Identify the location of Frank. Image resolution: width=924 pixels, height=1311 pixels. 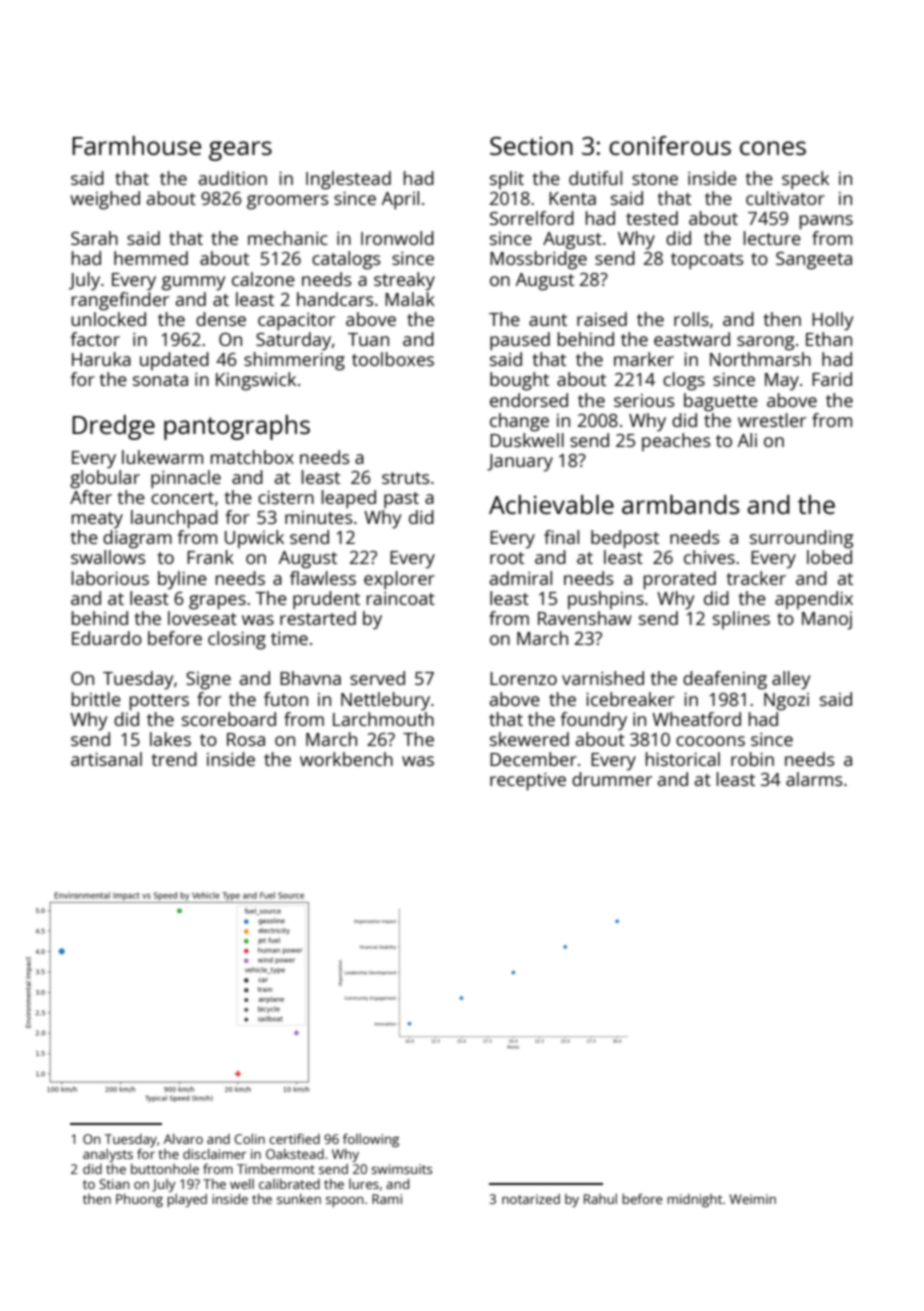
(210, 557).
